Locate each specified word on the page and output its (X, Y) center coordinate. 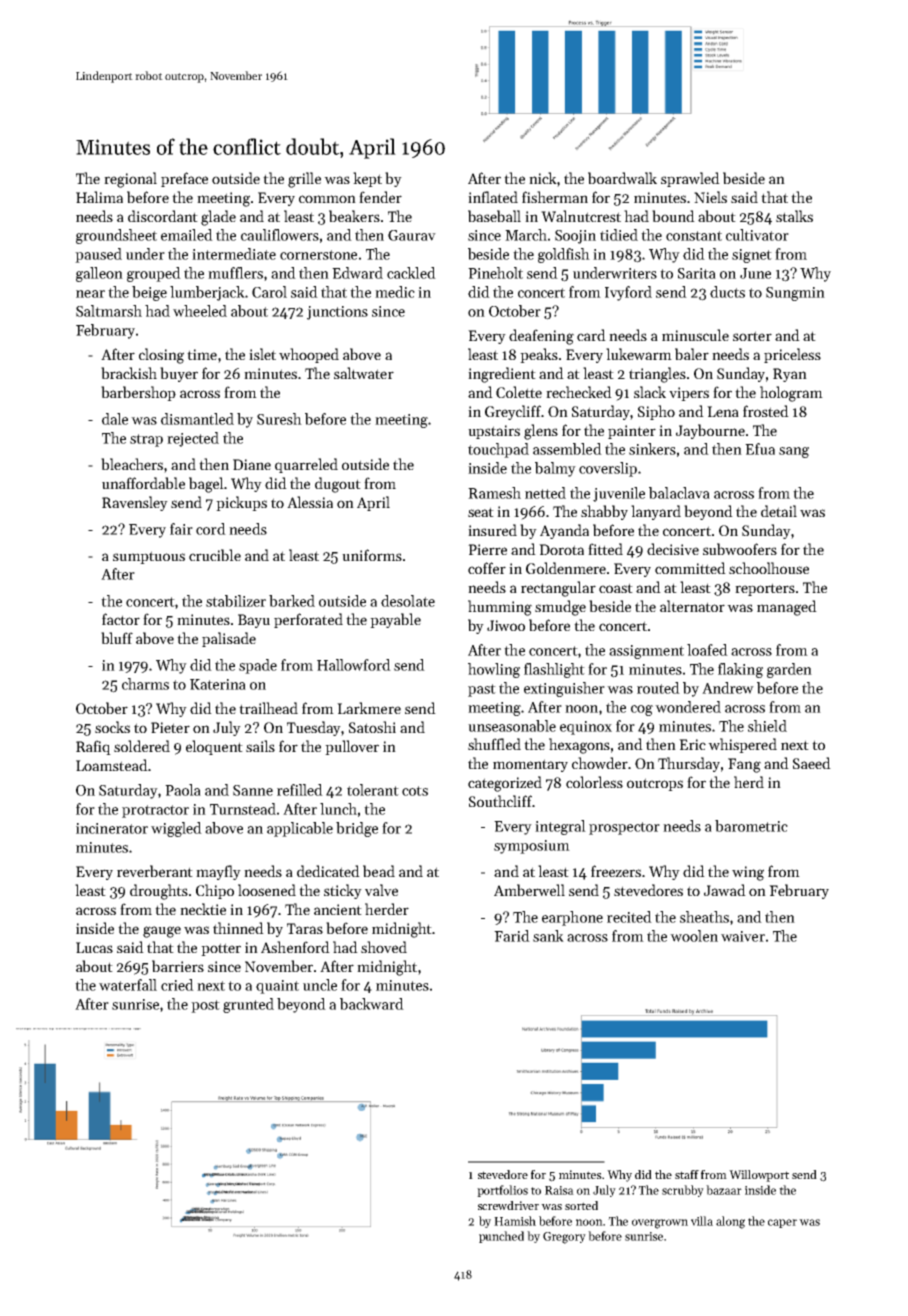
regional (130, 180)
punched (501, 1237)
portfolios (502, 1191)
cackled (411, 273)
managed (787, 608)
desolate (408, 601)
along (730, 1222)
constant (694, 236)
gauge (162, 932)
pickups (241, 503)
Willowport (759, 1176)
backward (372, 1004)
